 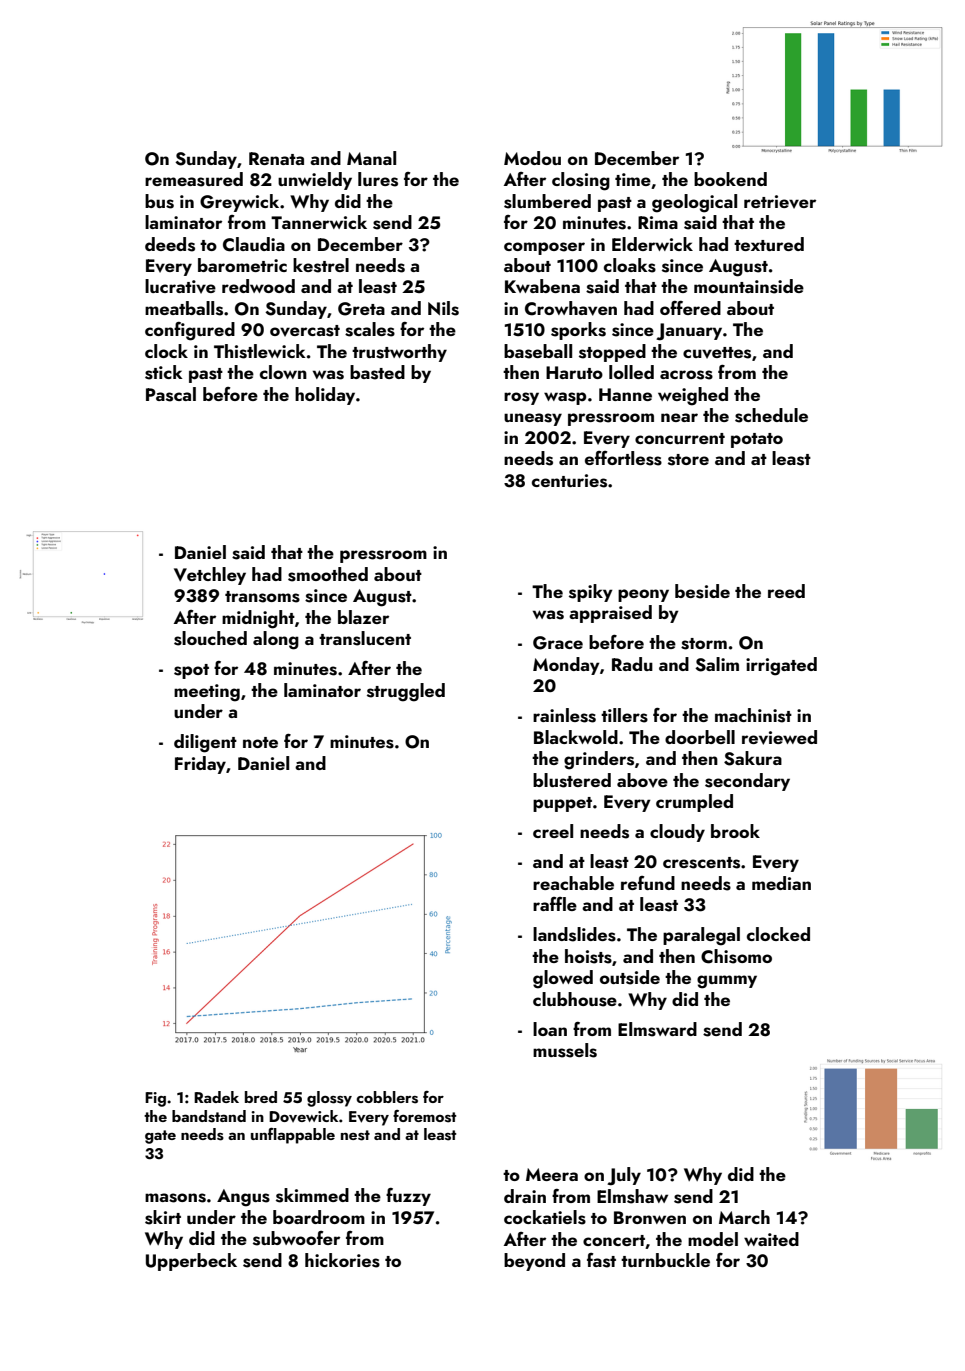 What do you see at coordinates (753, 715) in the document?
I see `machinist` at bounding box center [753, 715].
